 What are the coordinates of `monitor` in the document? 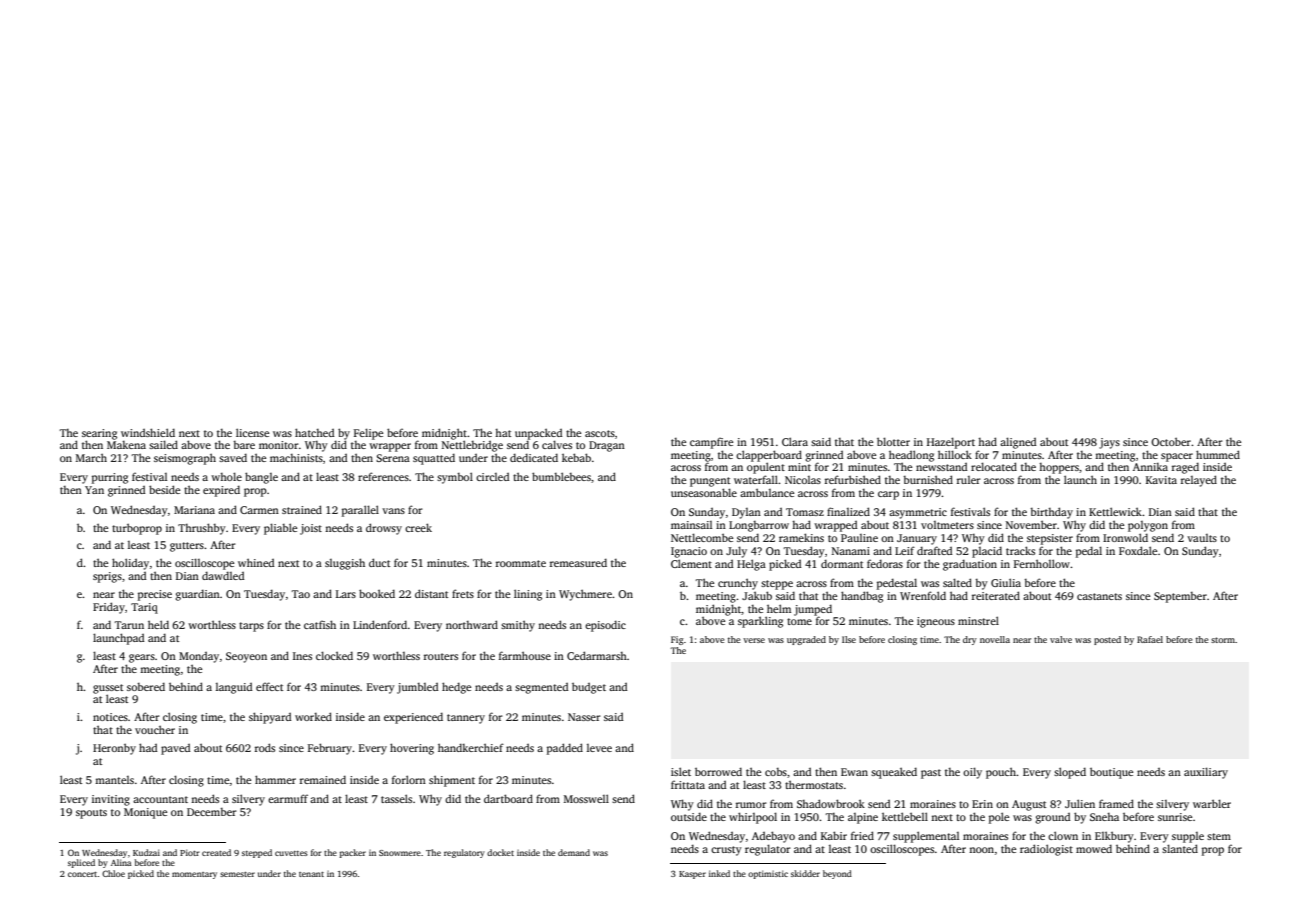 It's located at (279, 445).
